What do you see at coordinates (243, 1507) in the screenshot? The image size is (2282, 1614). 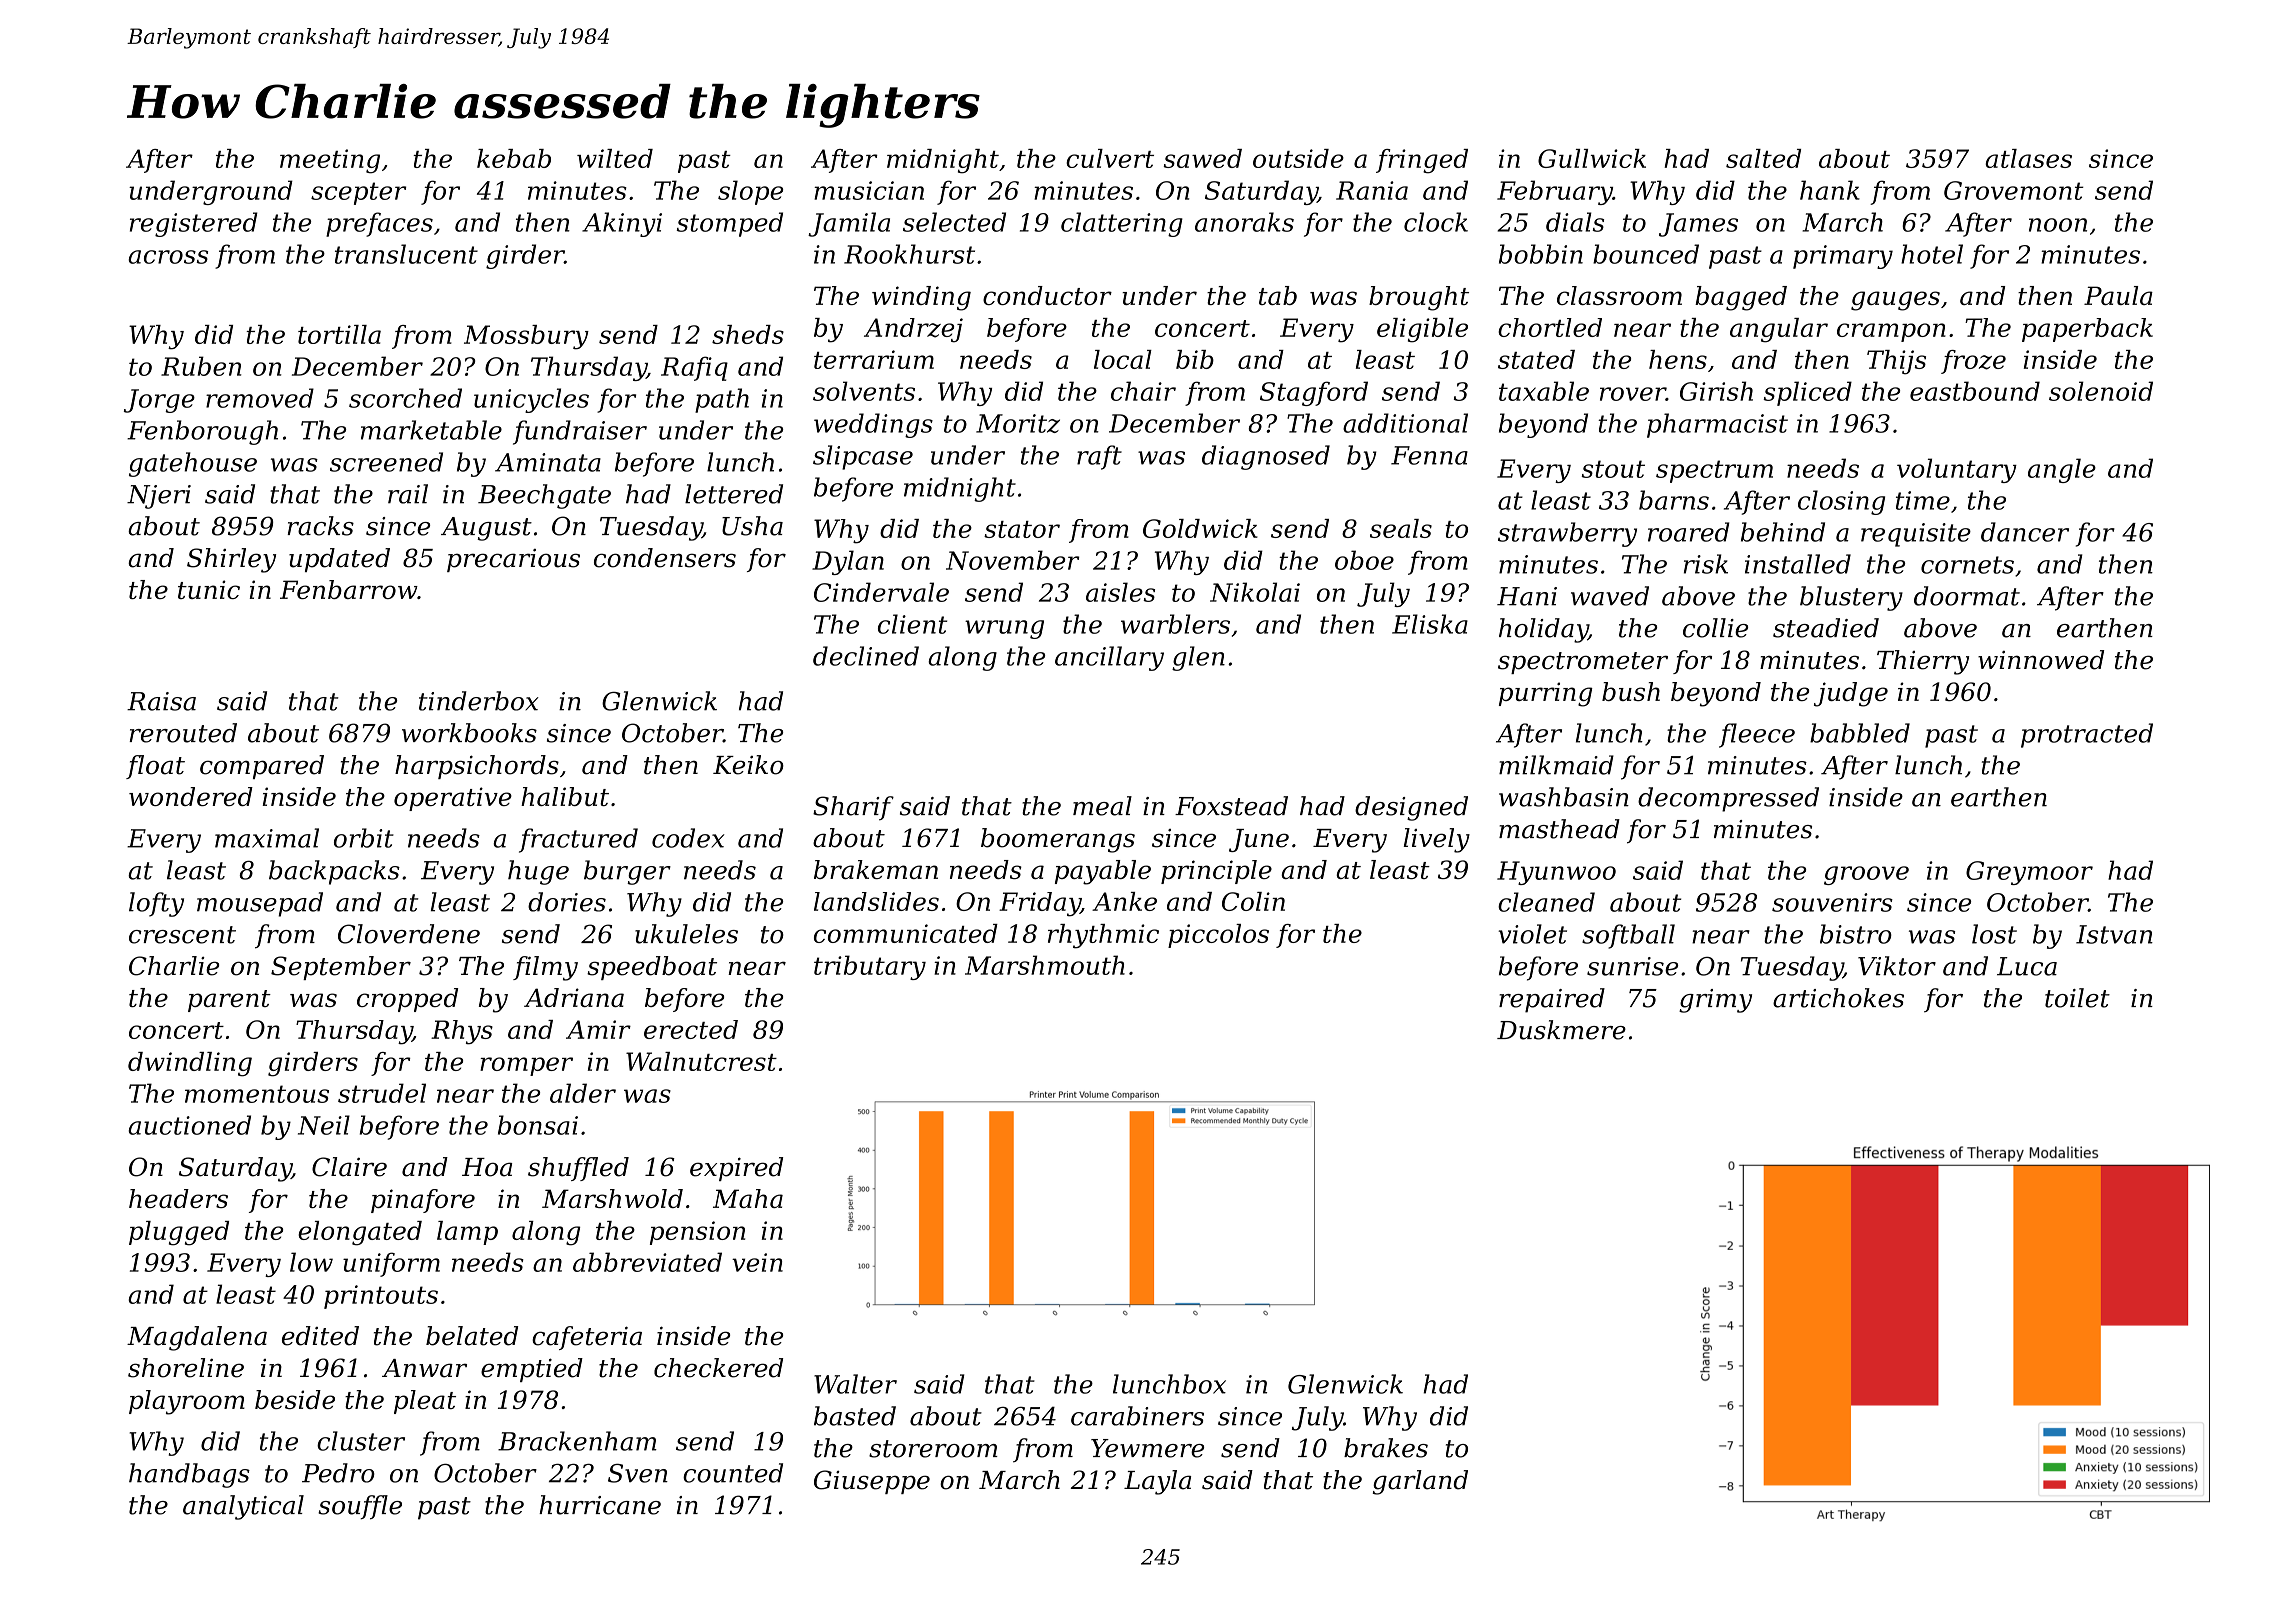 I see `analytical` at bounding box center [243, 1507].
